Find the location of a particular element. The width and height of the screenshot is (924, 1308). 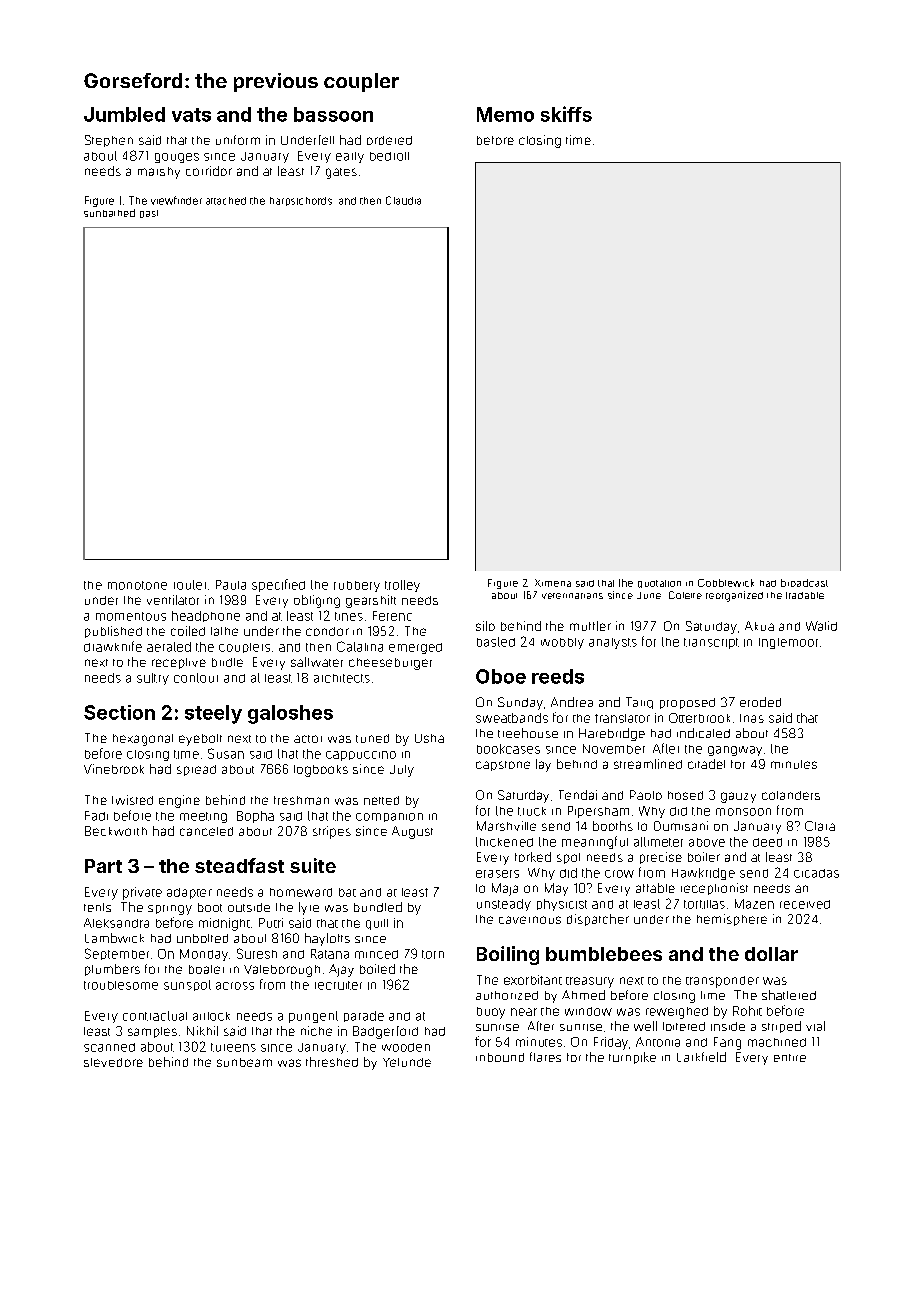

broadcast is located at coordinates (804, 583).
